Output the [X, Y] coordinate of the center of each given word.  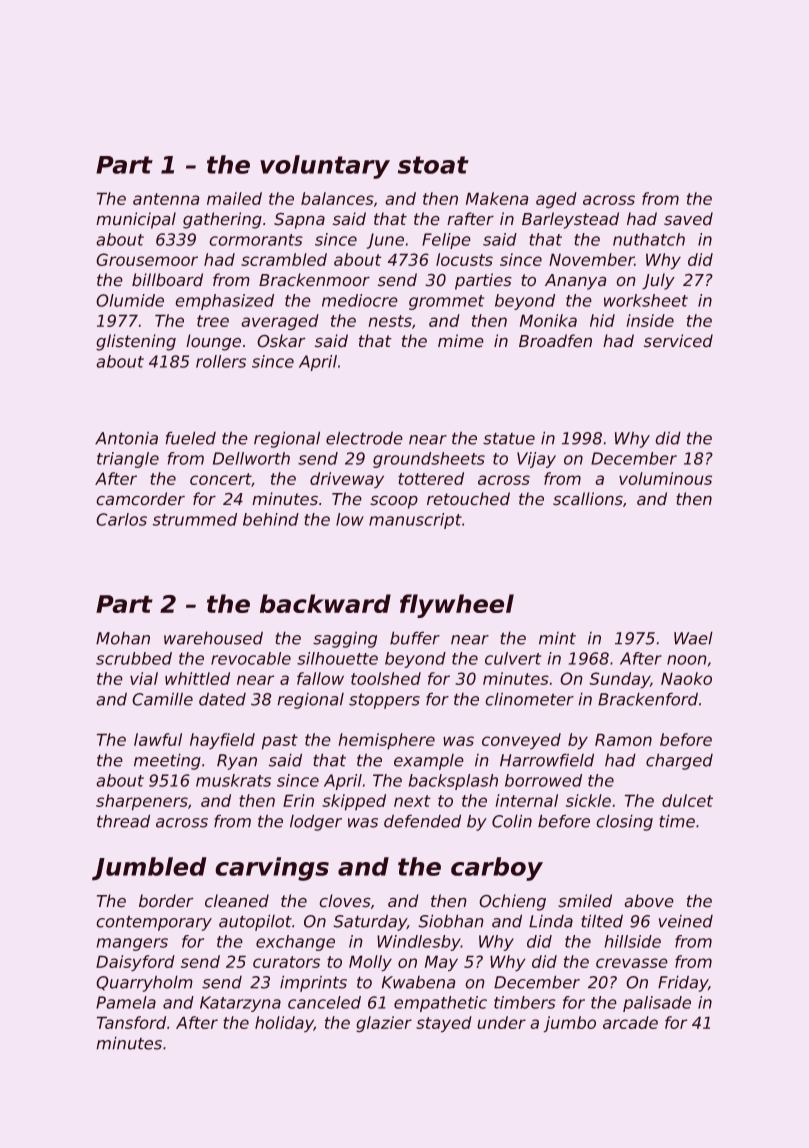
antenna [166, 199]
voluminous [665, 478]
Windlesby [419, 943]
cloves [345, 900]
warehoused [213, 638]
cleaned [237, 900]
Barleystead [570, 220]
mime [460, 340]
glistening [136, 342]
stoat [433, 165]
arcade [630, 1022]
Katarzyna [240, 1004]
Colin [512, 821]
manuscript [415, 521]
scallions [588, 498]
